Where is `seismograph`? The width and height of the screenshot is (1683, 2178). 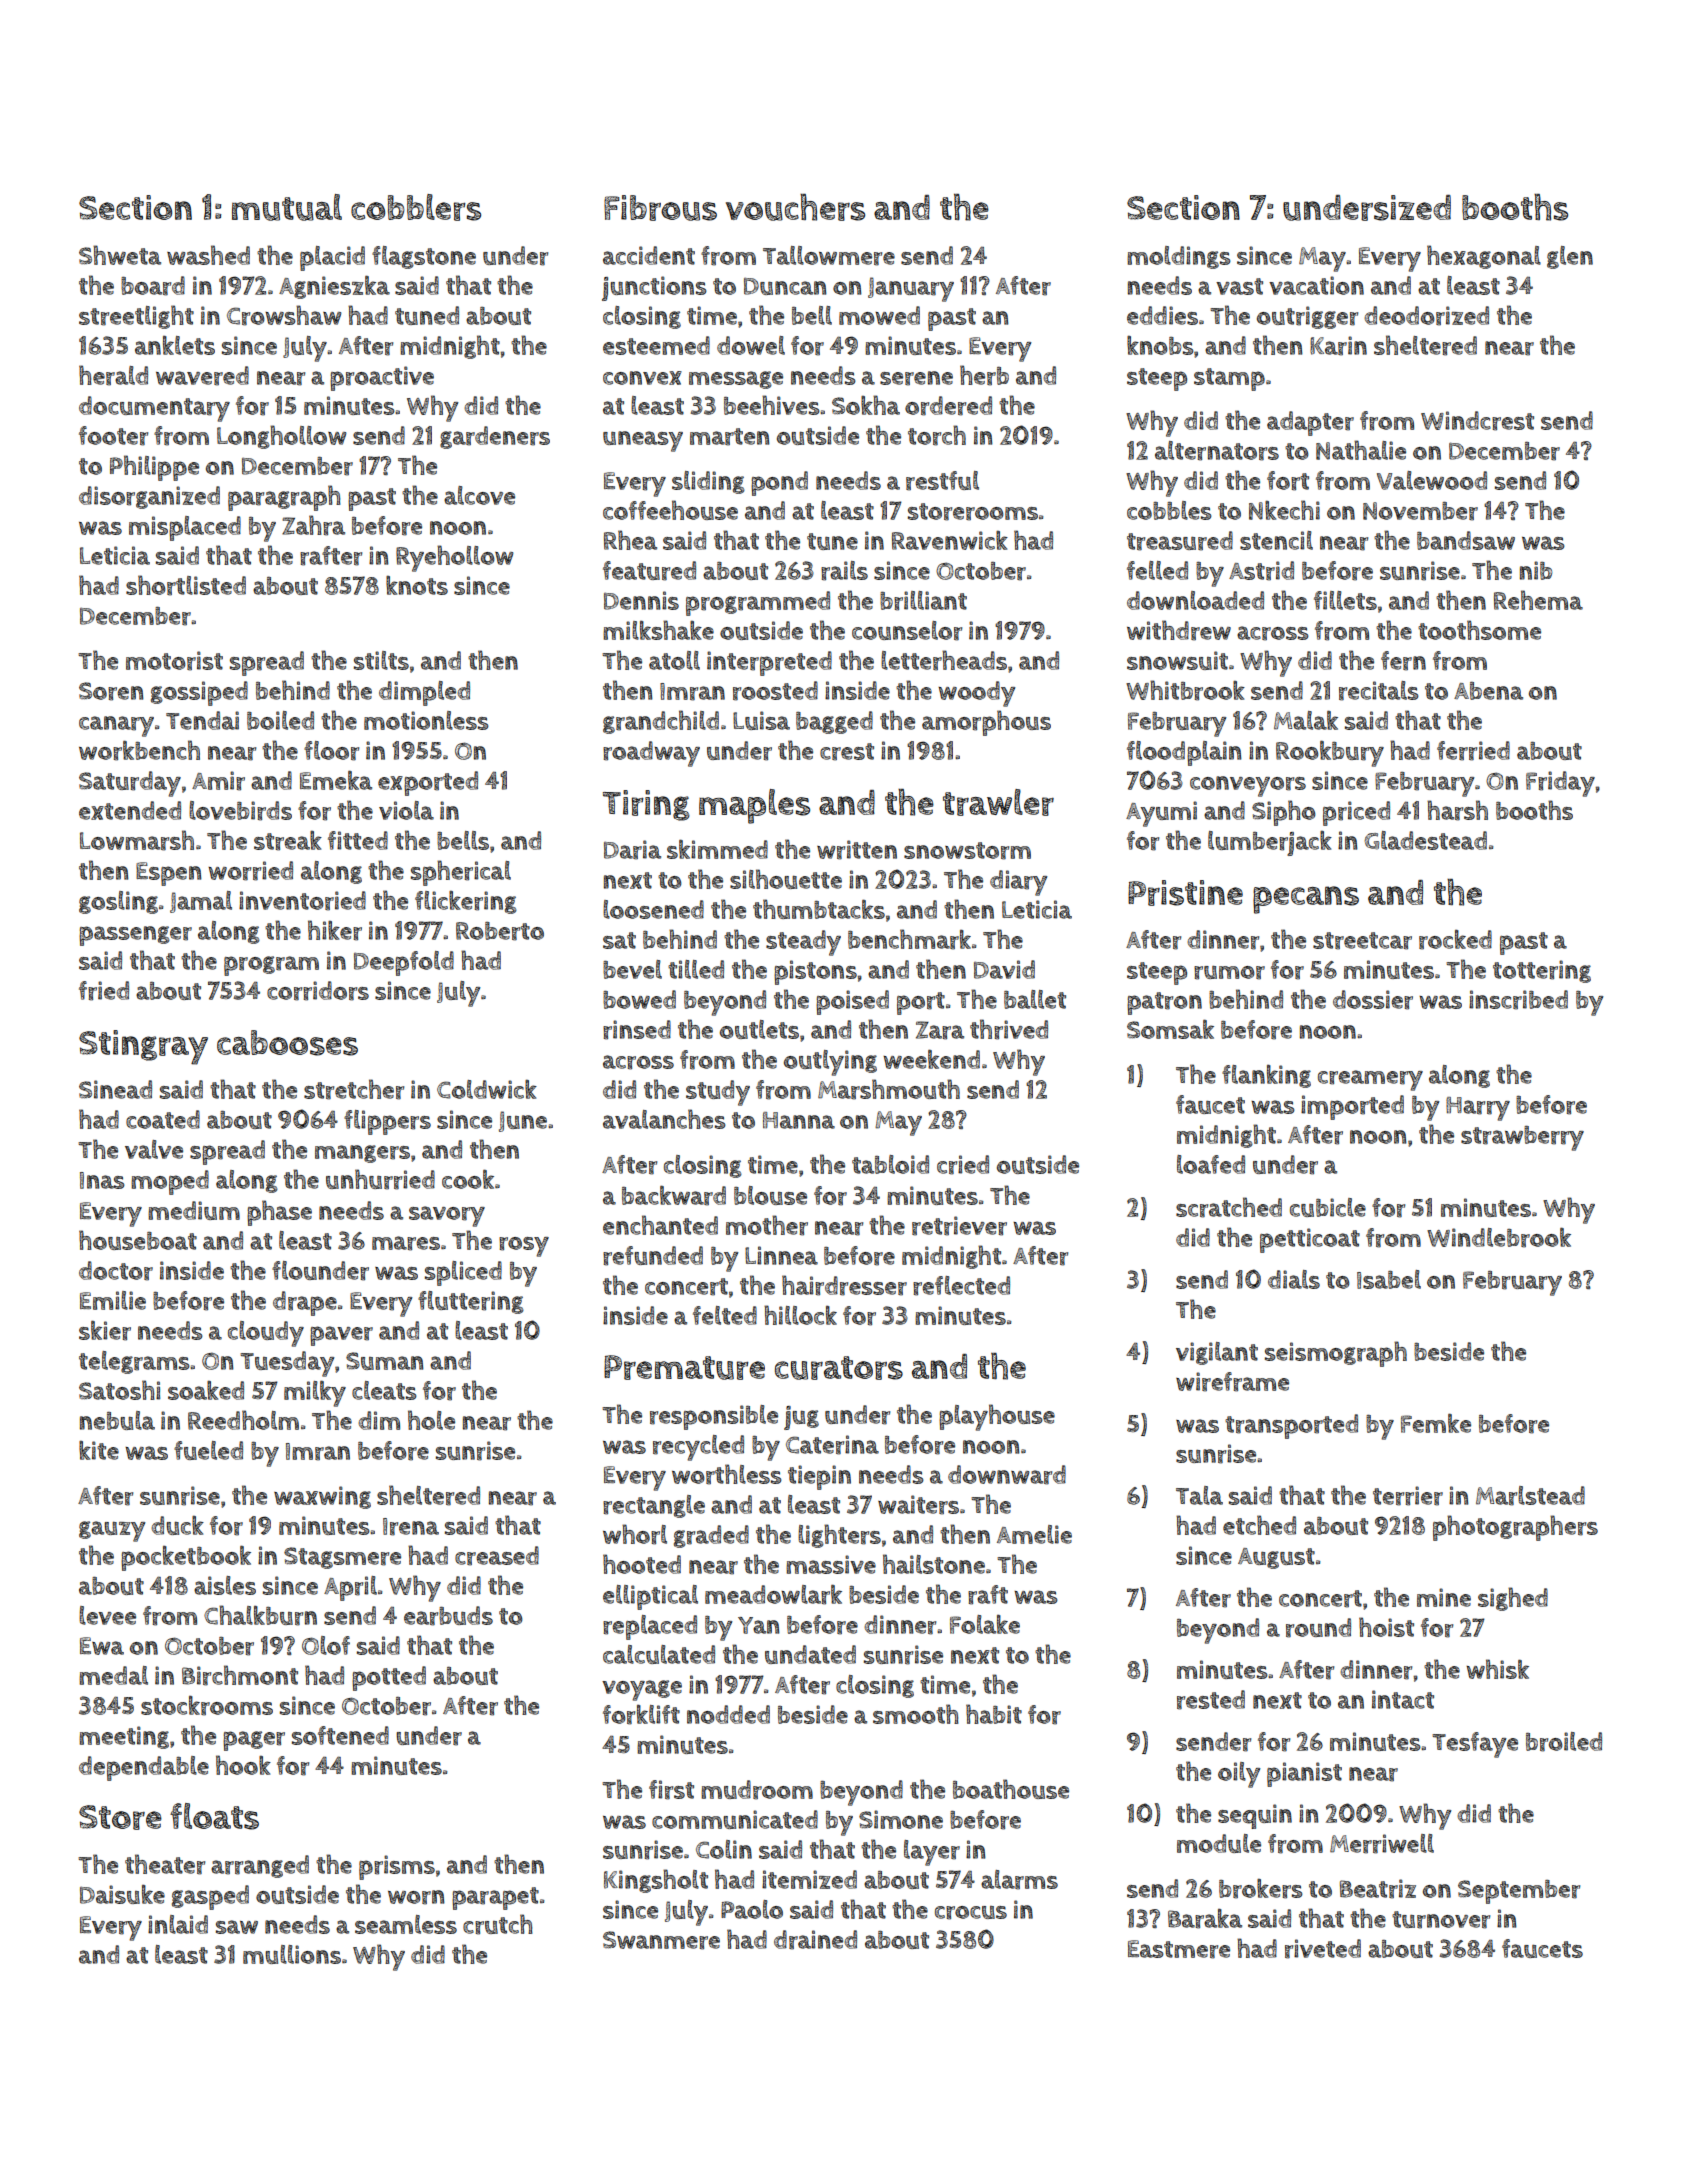 seismograph is located at coordinates (1336, 1354).
